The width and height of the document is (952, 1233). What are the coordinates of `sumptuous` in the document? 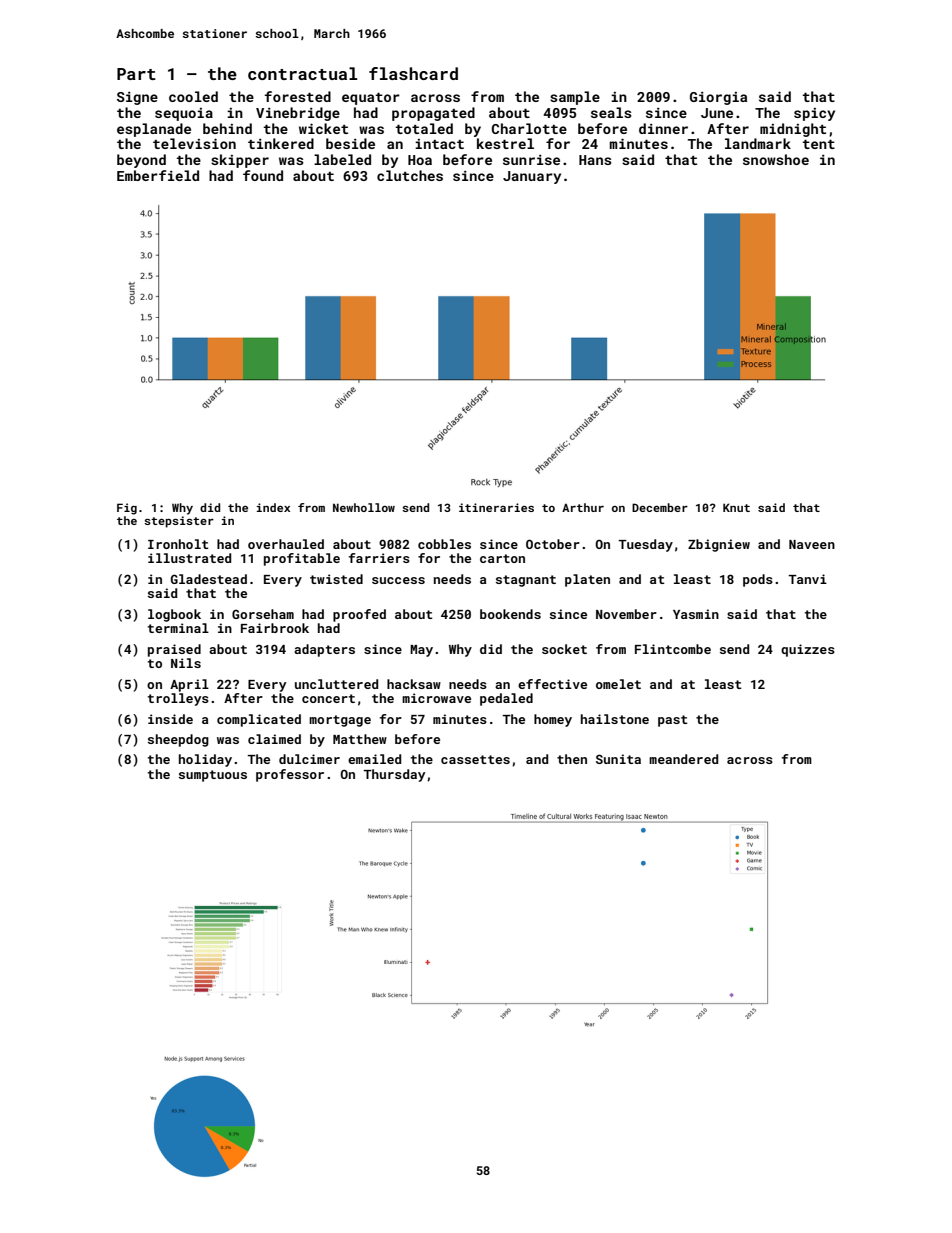 It's located at (213, 776).
